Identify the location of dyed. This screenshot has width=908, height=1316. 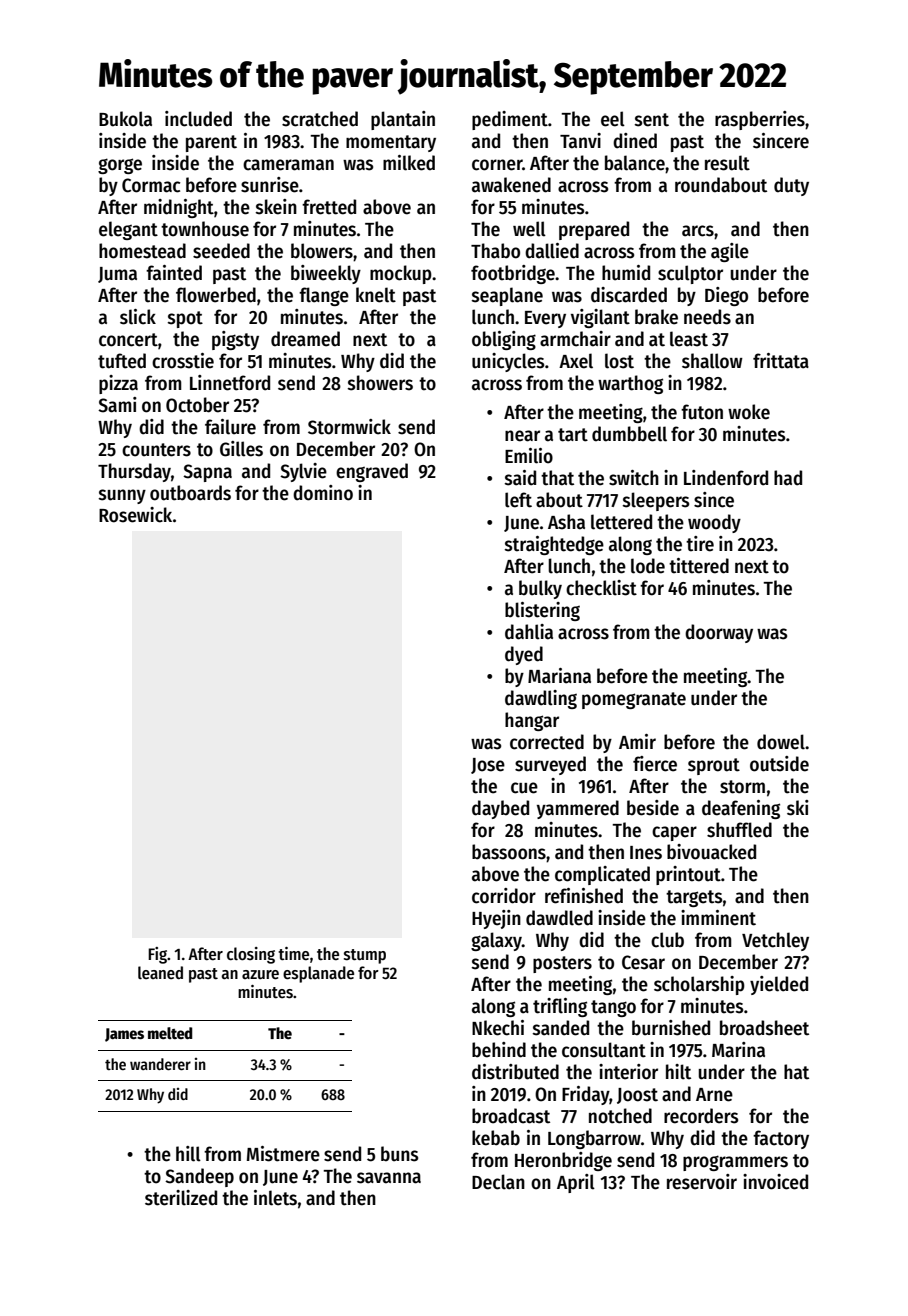
(524, 655).
